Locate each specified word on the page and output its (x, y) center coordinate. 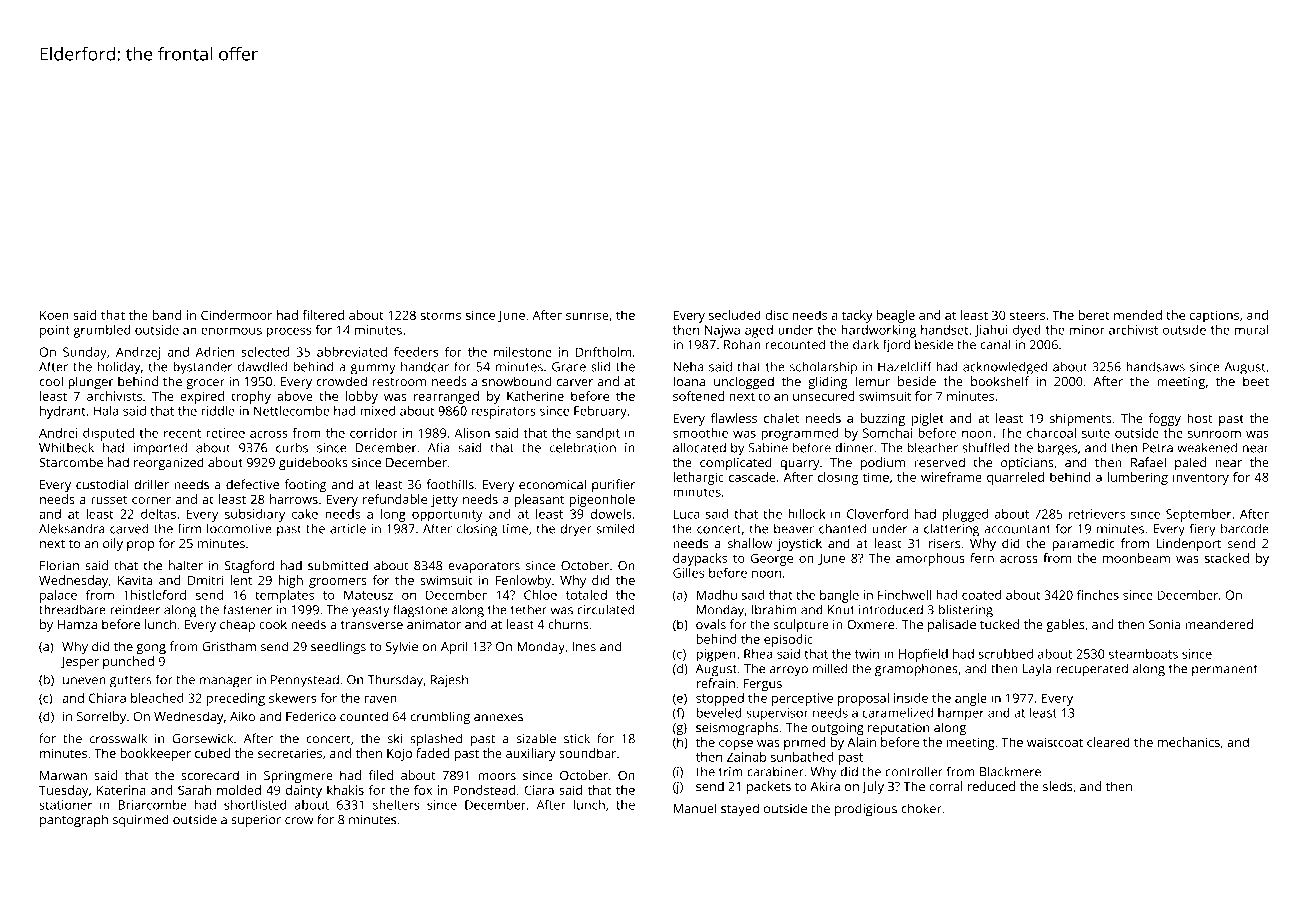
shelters (396, 805)
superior (256, 821)
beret (1094, 315)
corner (151, 500)
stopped (720, 699)
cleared (1108, 742)
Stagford (249, 567)
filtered (323, 315)
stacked (1227, 558)
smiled (615, 529)
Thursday (395, 681)
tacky (857, 316)
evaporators (484, 567)
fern (982, 558)
